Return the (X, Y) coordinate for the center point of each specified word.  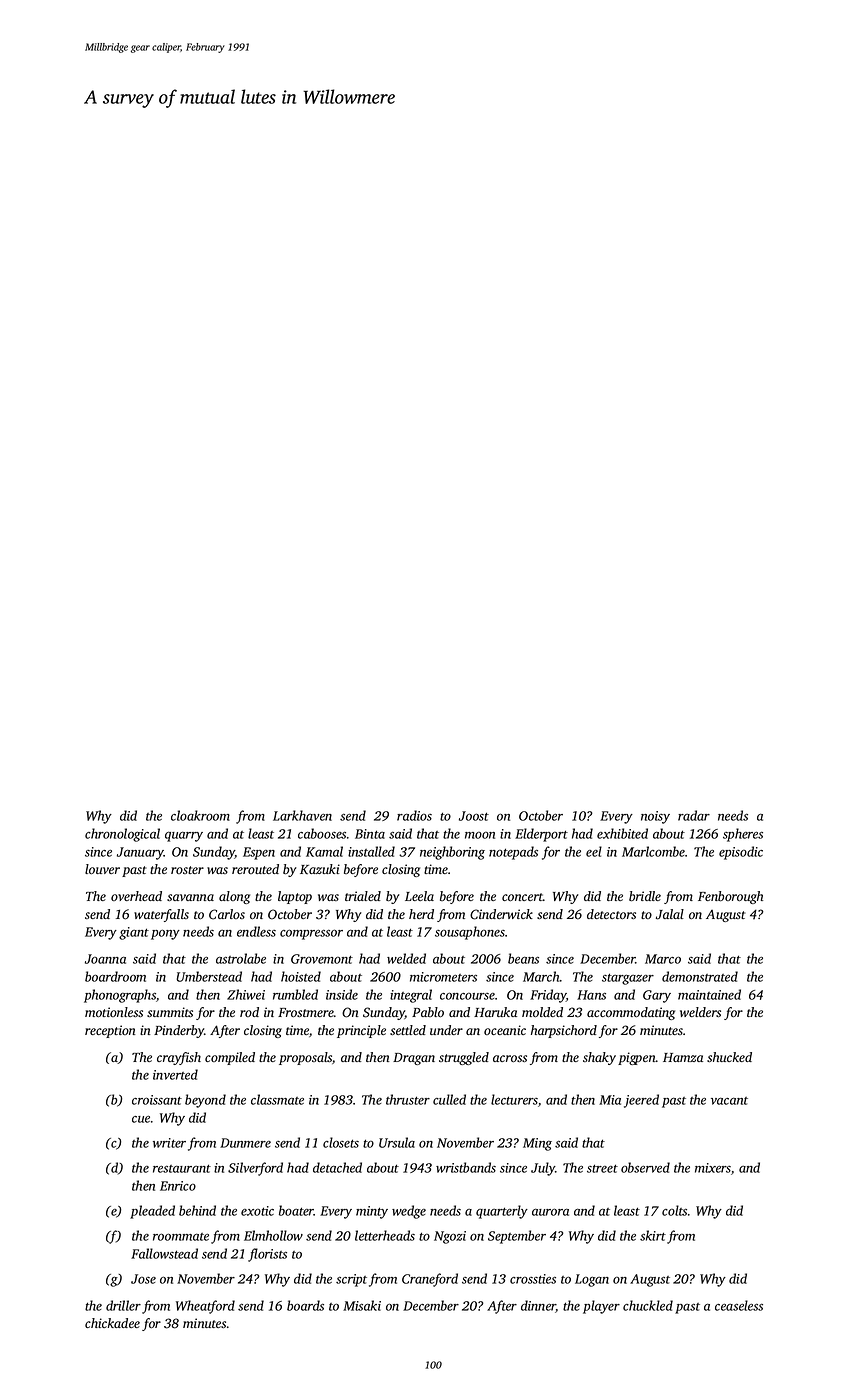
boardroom (115, 976)
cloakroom (200, 815)
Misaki (362, 1305)
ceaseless (739, 1305)
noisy (655, 817)
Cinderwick (501, 914)
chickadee (112, 1323)
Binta (370, 834)
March (541, 976)
